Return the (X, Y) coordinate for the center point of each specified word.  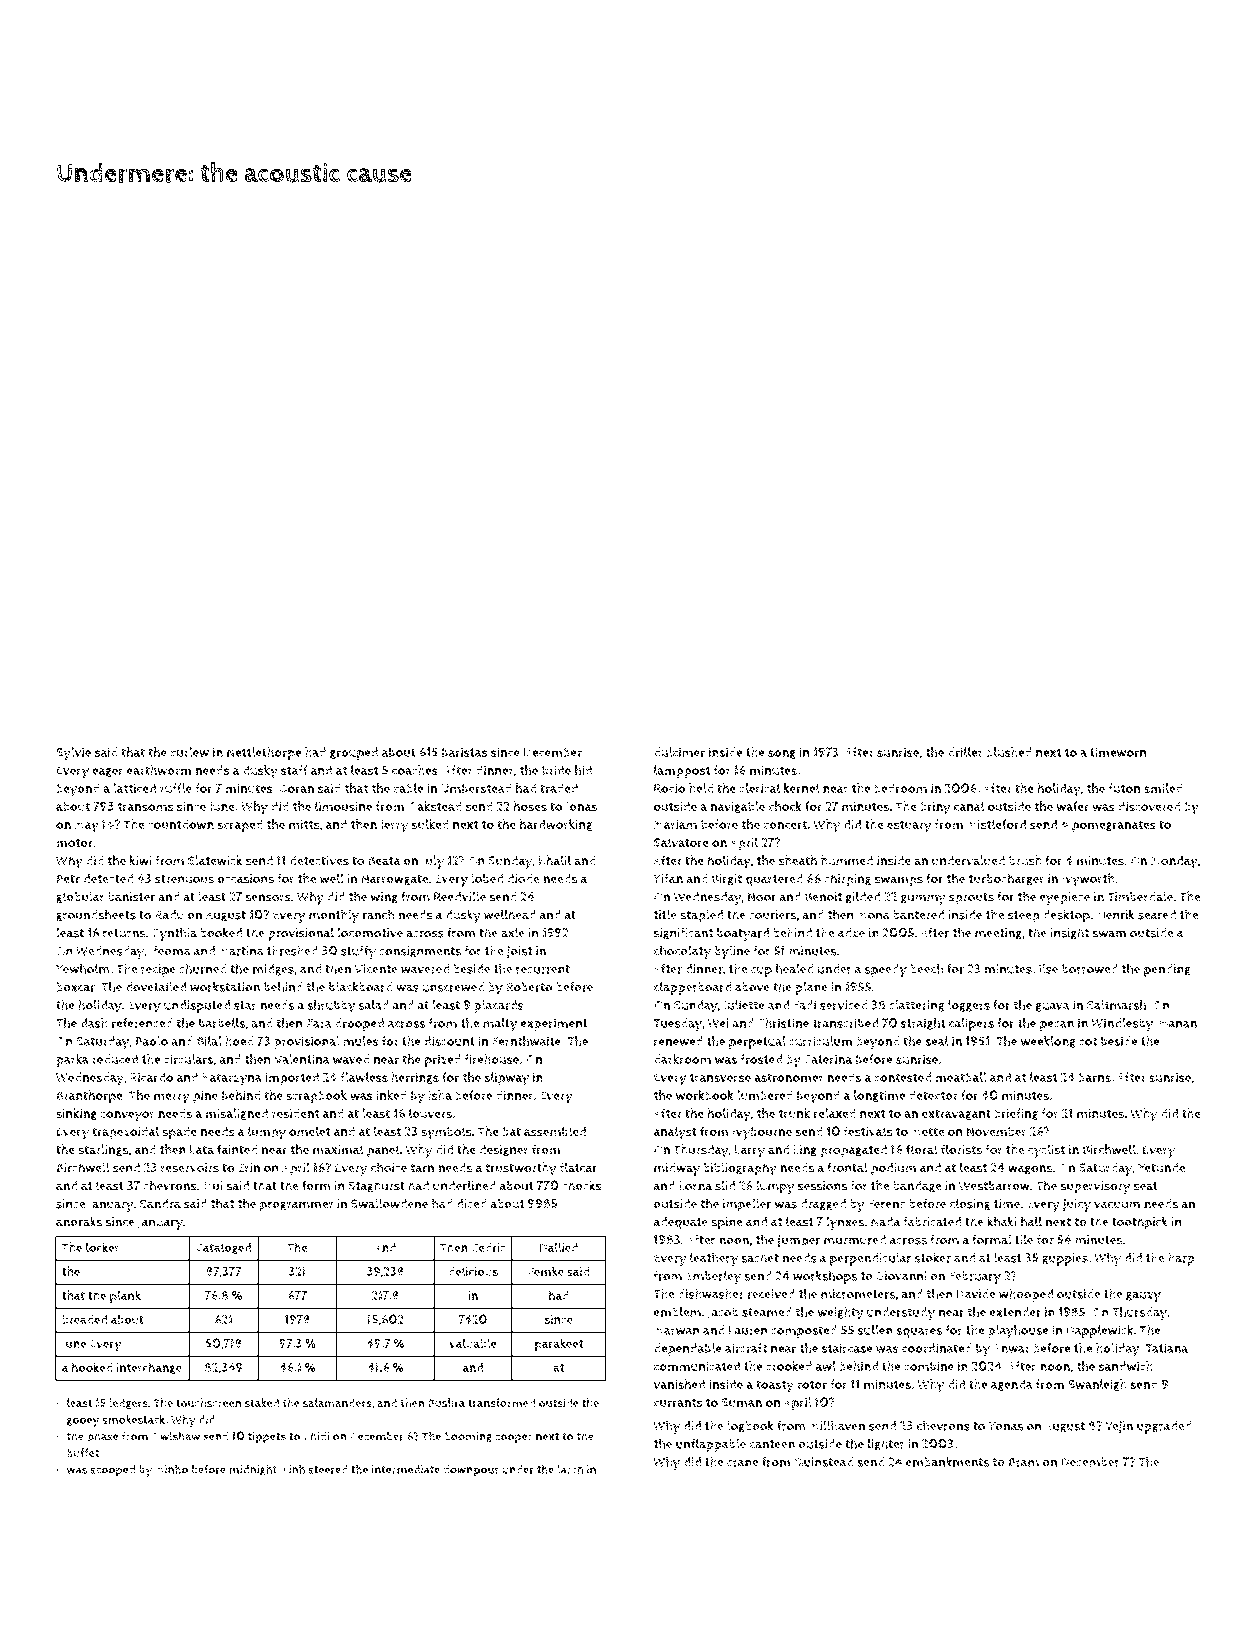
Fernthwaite (526, 1041)
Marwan (677, 1330)
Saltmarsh (1116, 1005)
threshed (292, 950)
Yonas (1006, 1426)
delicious (473, 1271)
